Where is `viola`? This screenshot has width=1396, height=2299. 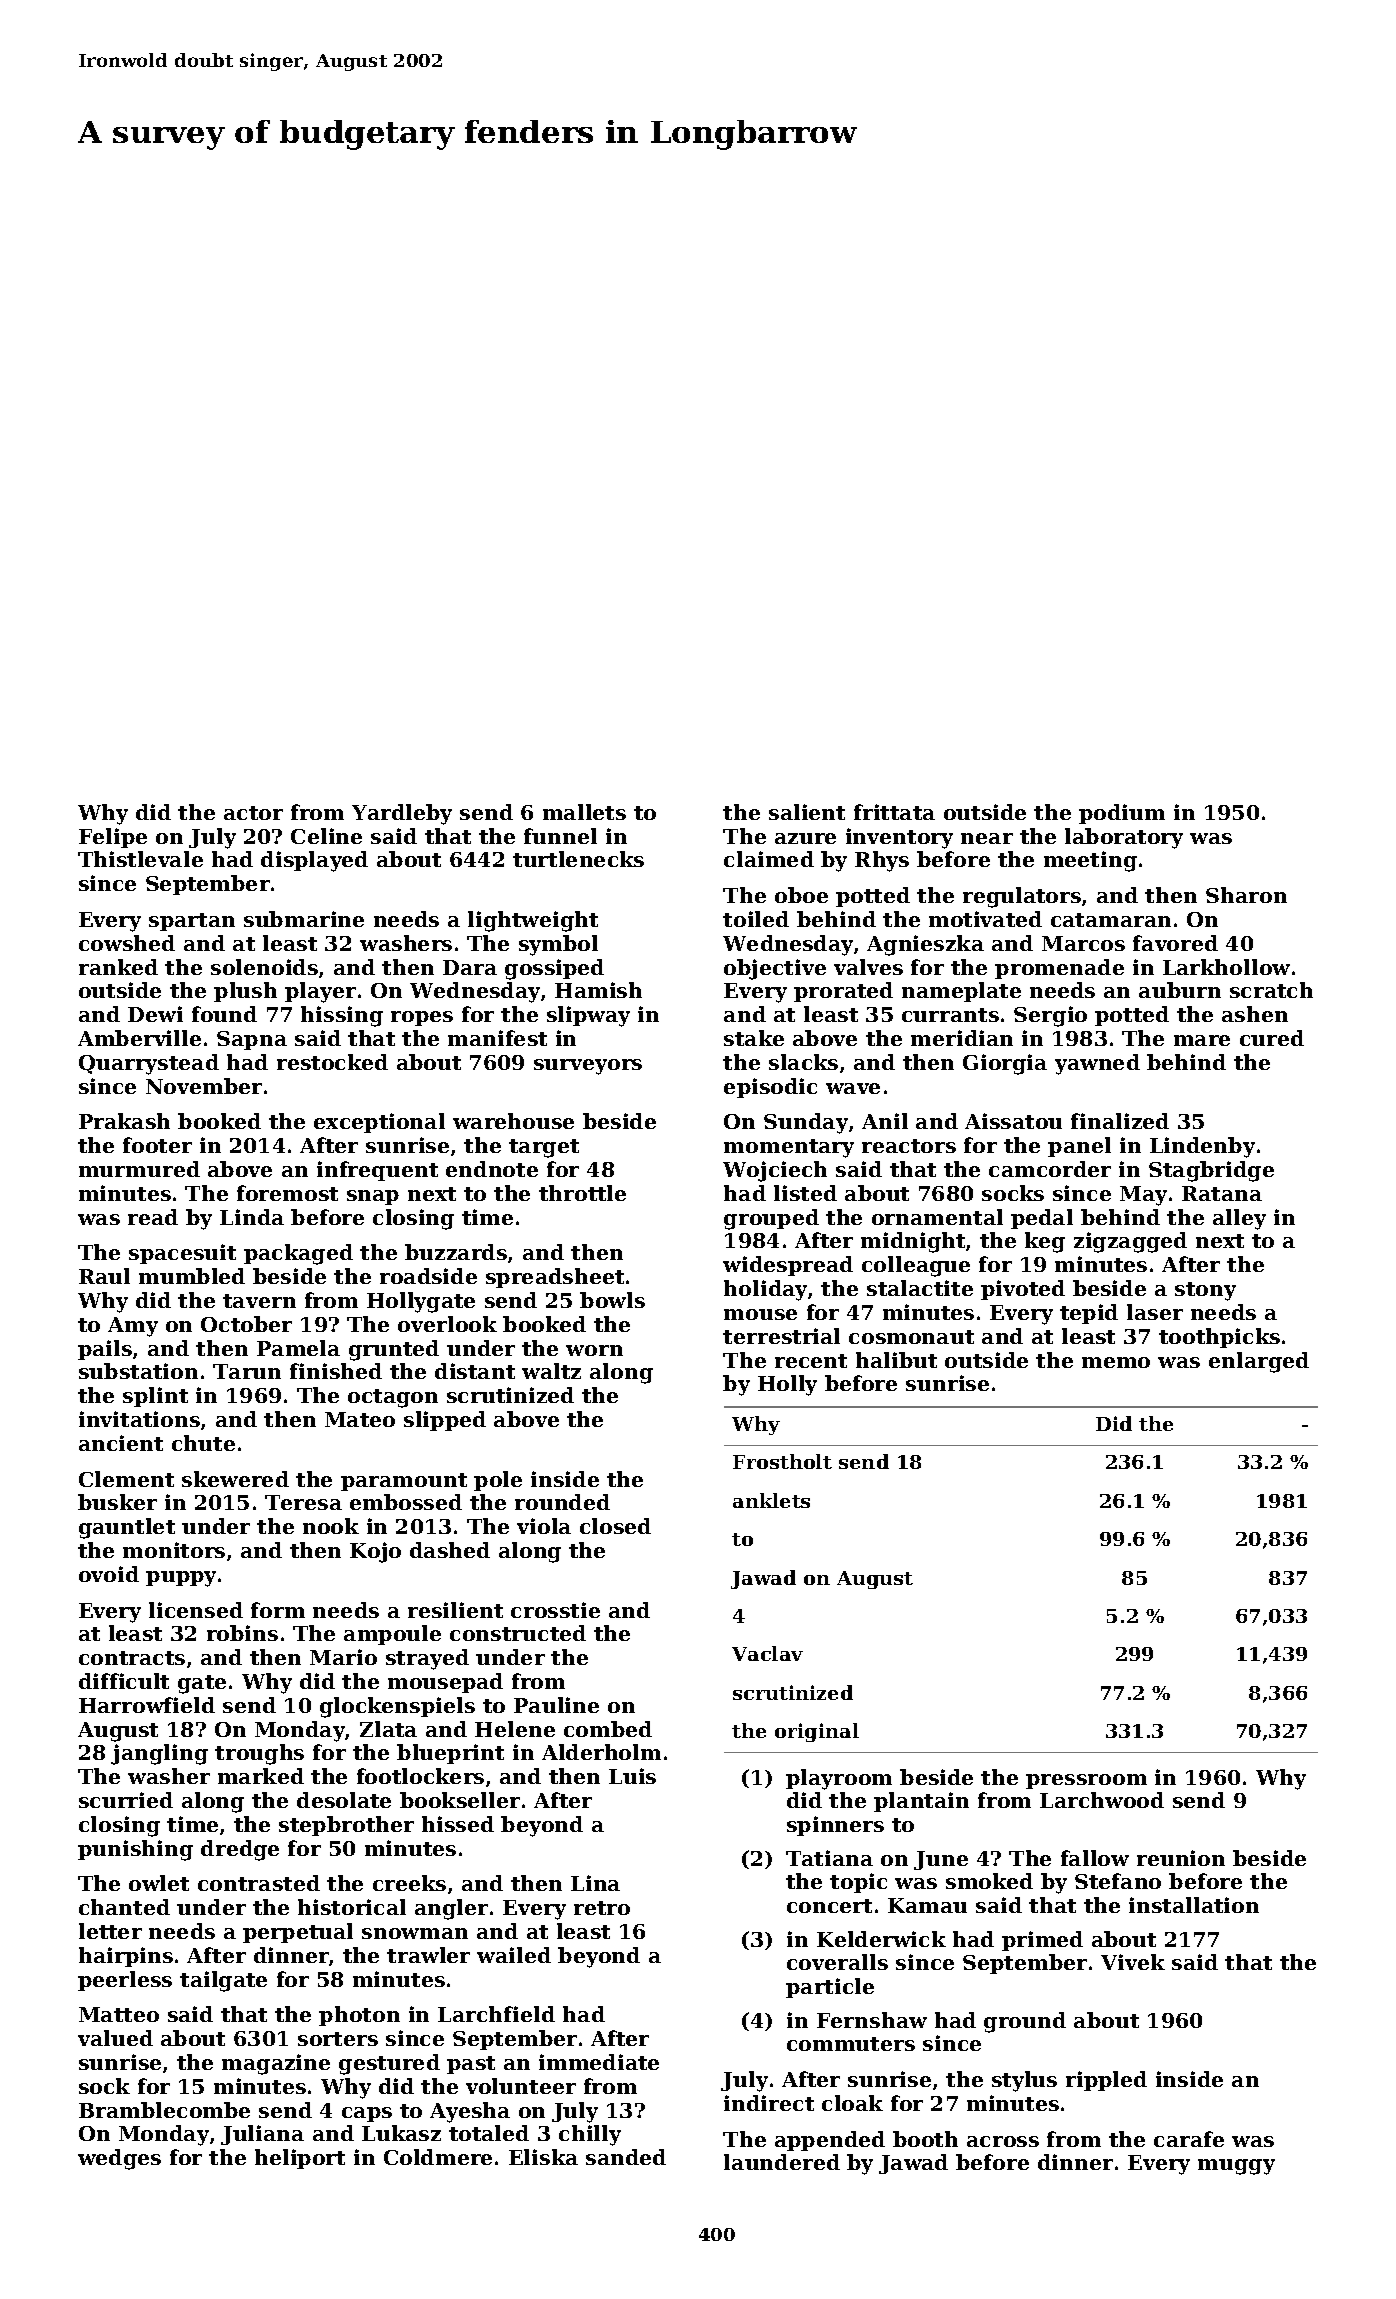 viola is located at coordinates (544, 1526).
